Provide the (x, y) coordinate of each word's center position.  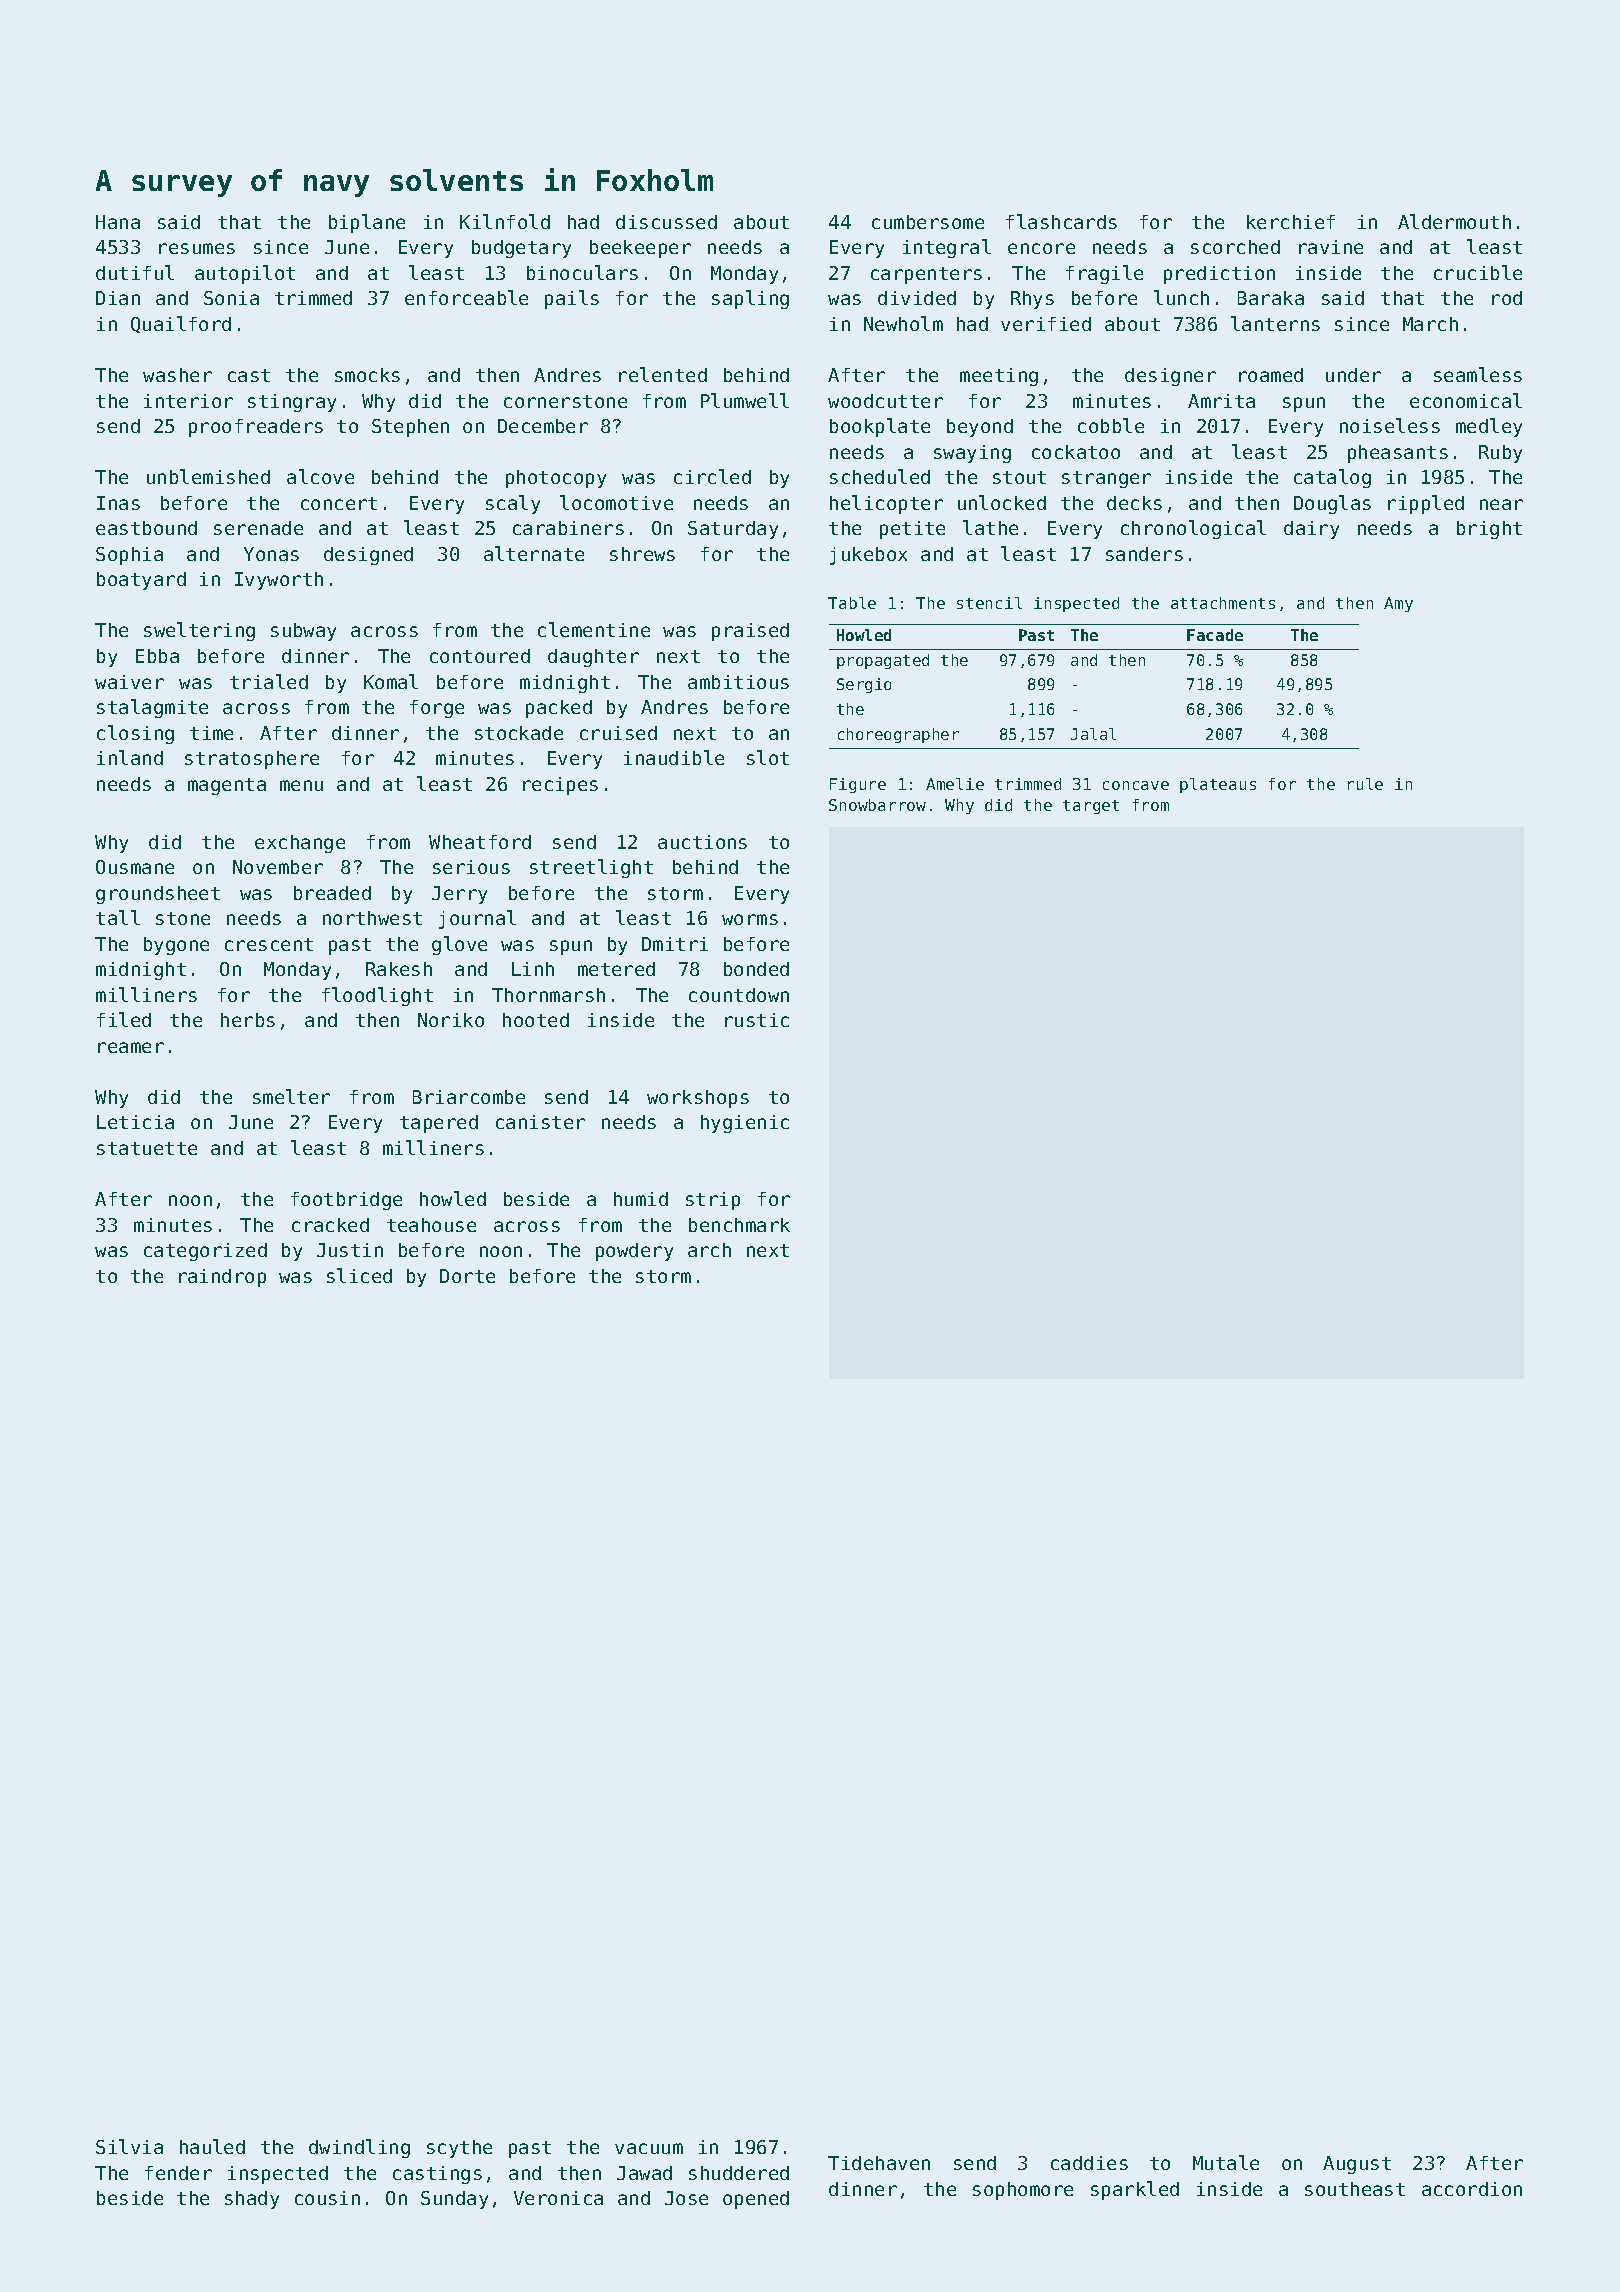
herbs (248, 1020)
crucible (1478, 272)
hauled (212, 2146)
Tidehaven (879, 2163)
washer (177, 375)
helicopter (886, 504)
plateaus (1218, 785)
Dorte (467, 1276)
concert (339, 503)
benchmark (739, 1225)
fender (178, 2173)
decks (1134, 503)
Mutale (1226, 2162)
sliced (359, 1275)
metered (616, 969)
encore (1041, 248)
